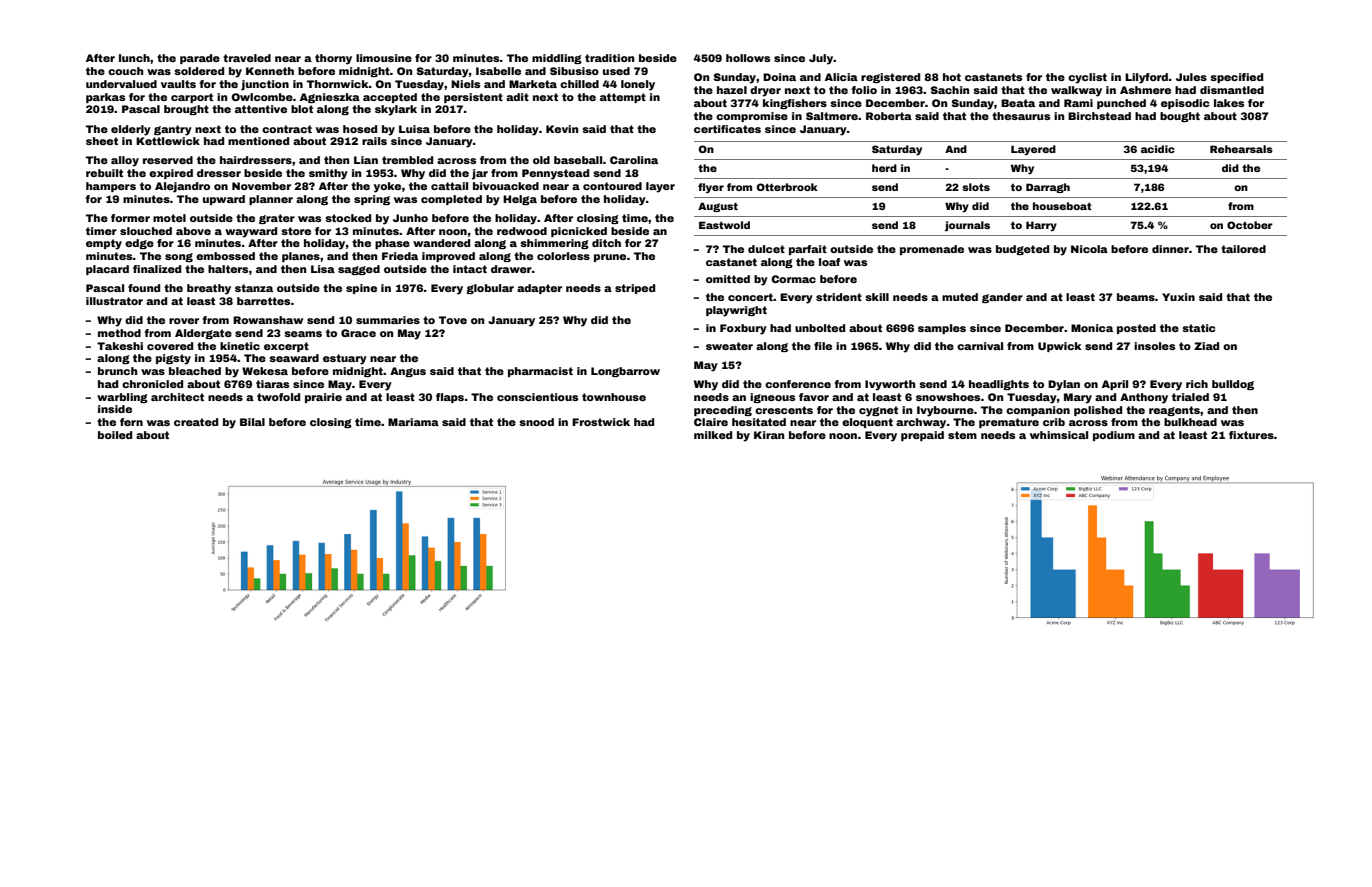  What do you see at coordinates (625, 372) in the page?
I see `Longbarrow` at bounding box center [625, 372].
